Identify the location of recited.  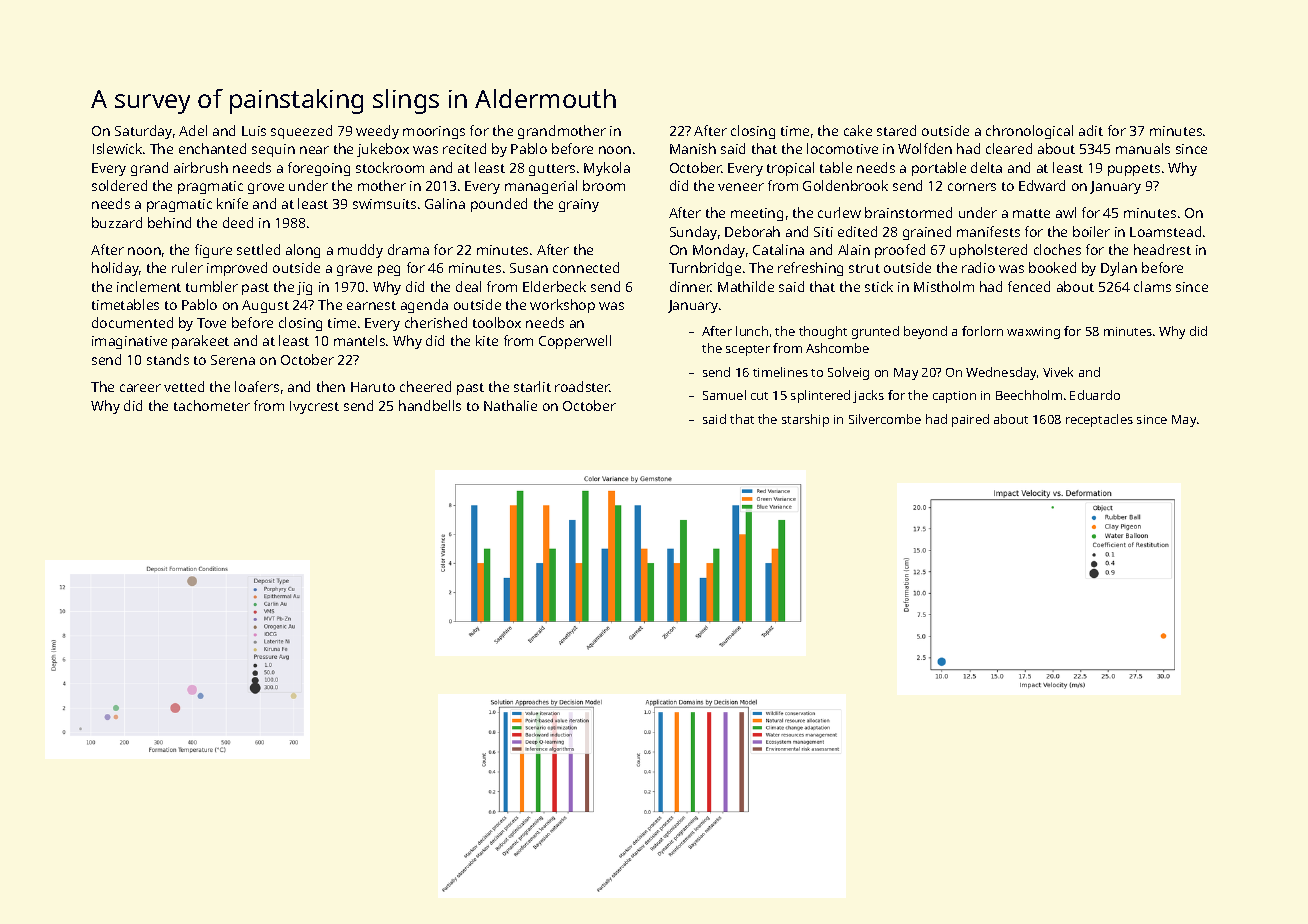
(464, 148).
